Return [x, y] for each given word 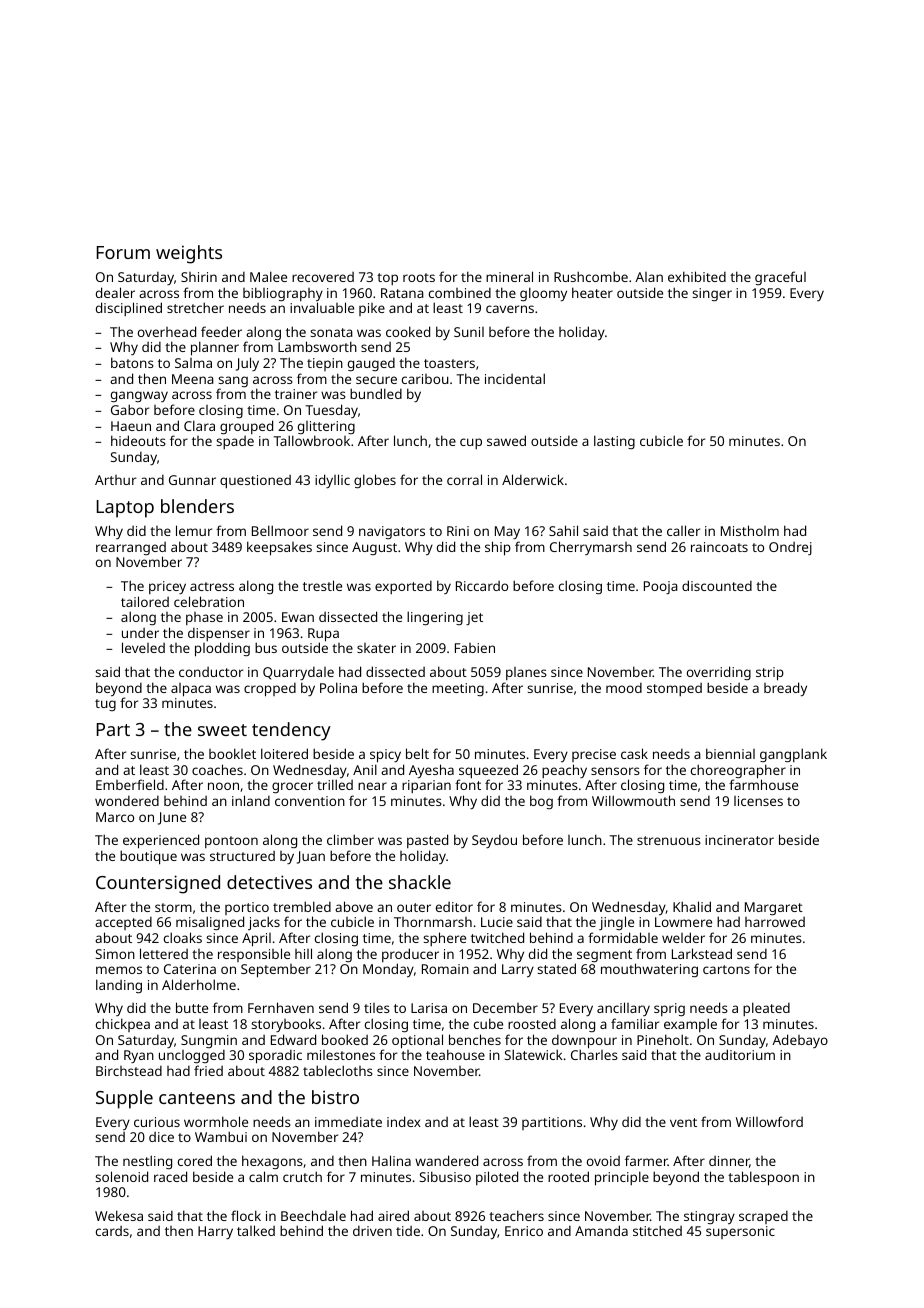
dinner [729, 1162]
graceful [780, 278]
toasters [449, 363]
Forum [123, 252]
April [256, 940]
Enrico [524, 1231]
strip [770, 674]
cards [112, 1231]
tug [105, 705]
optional [417, 1041]
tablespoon [763, 1178]
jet [474, 618]
